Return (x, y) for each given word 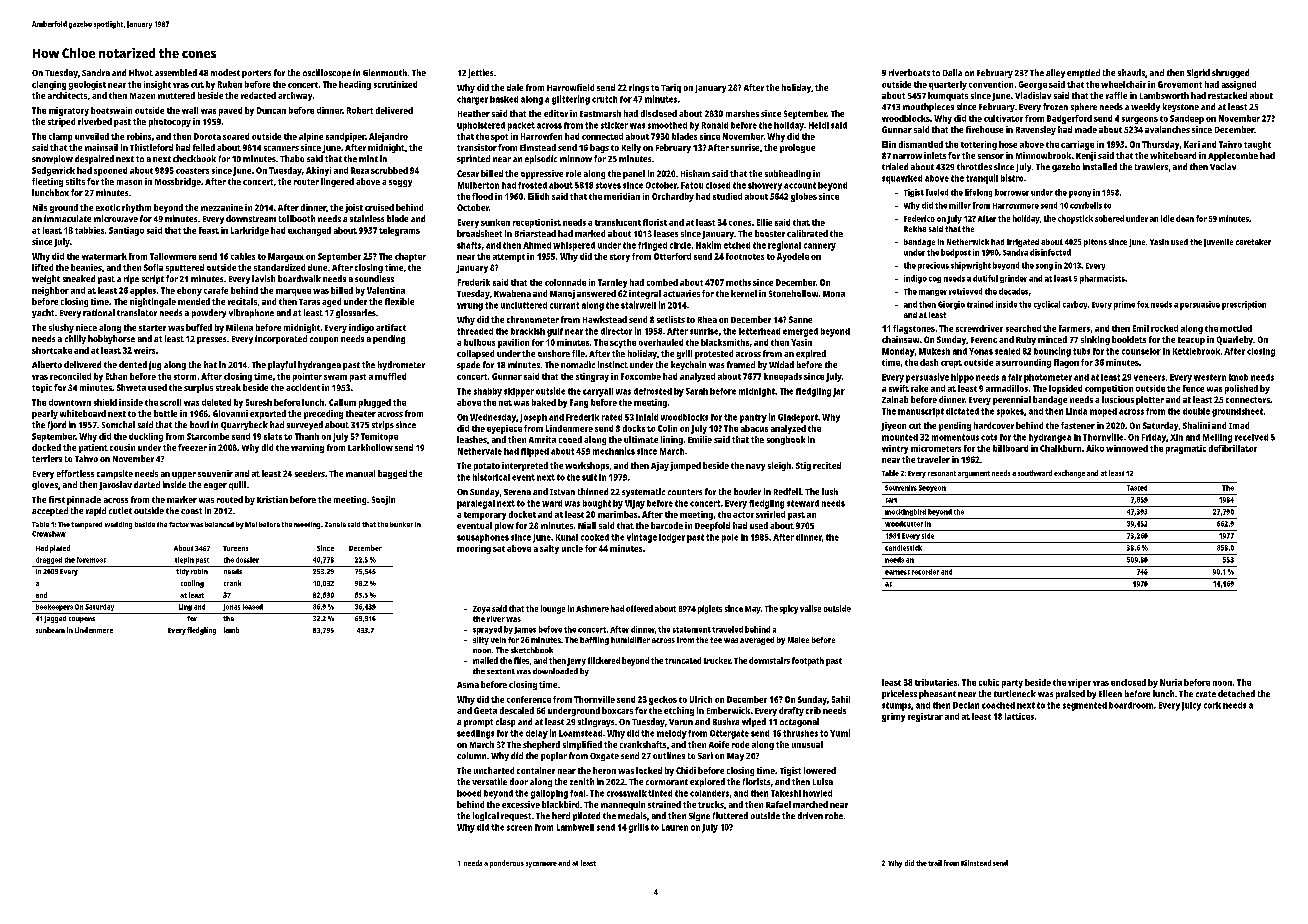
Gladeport (798, 418)
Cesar (468, 173)
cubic (989, 682)
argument (974, 474)
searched (1023, 328)
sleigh (779, 466)
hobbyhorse (111, 339)
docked (46, 447)
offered (639, 608)
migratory (69, 111)
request (516, 817)
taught (1257, 145)
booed (469, 793)
